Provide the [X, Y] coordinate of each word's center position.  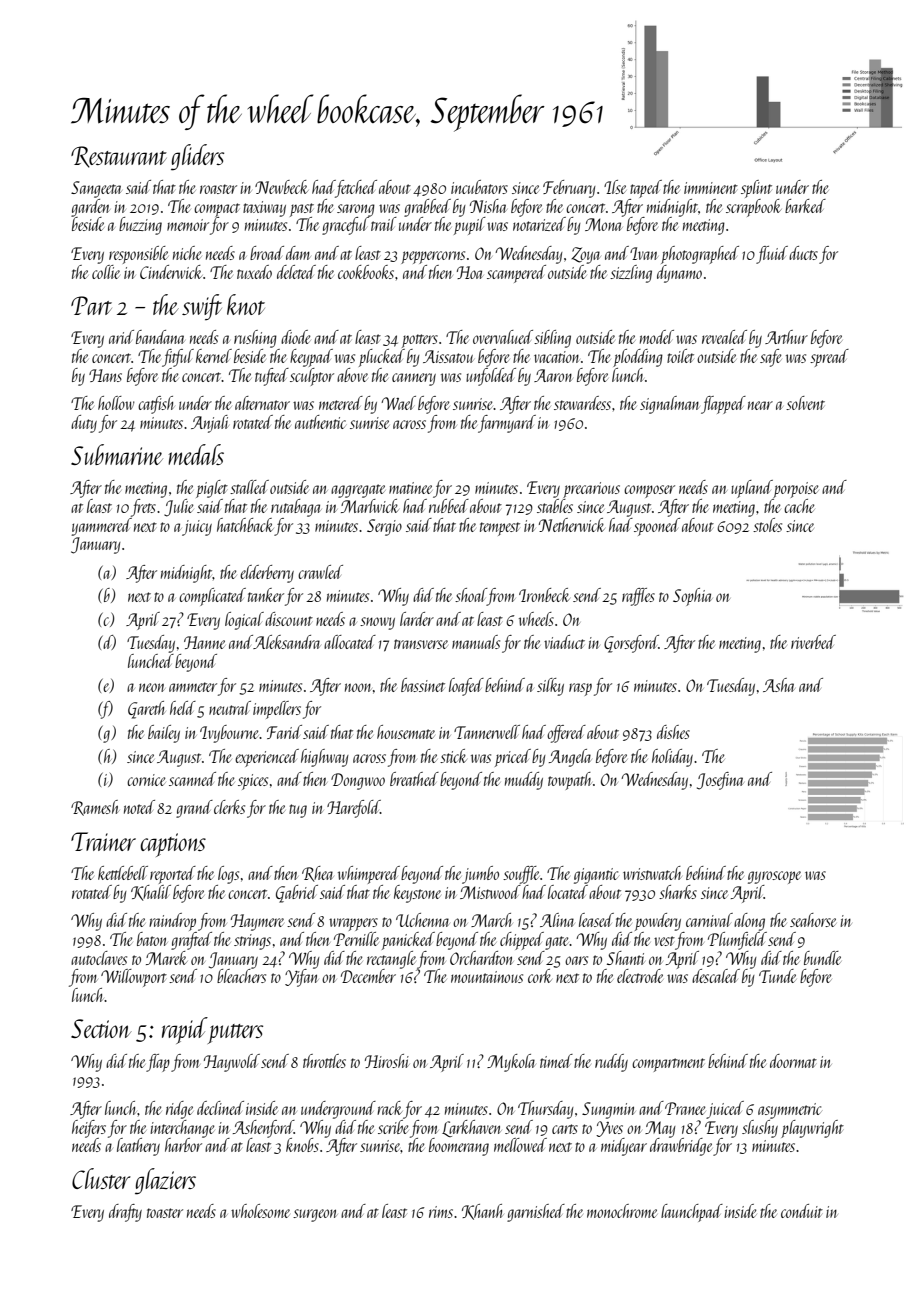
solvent [805, 403]
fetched [356, 189]
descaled [716, 976]
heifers [89, 1129]
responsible [138, 255]
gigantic [596, 876]
